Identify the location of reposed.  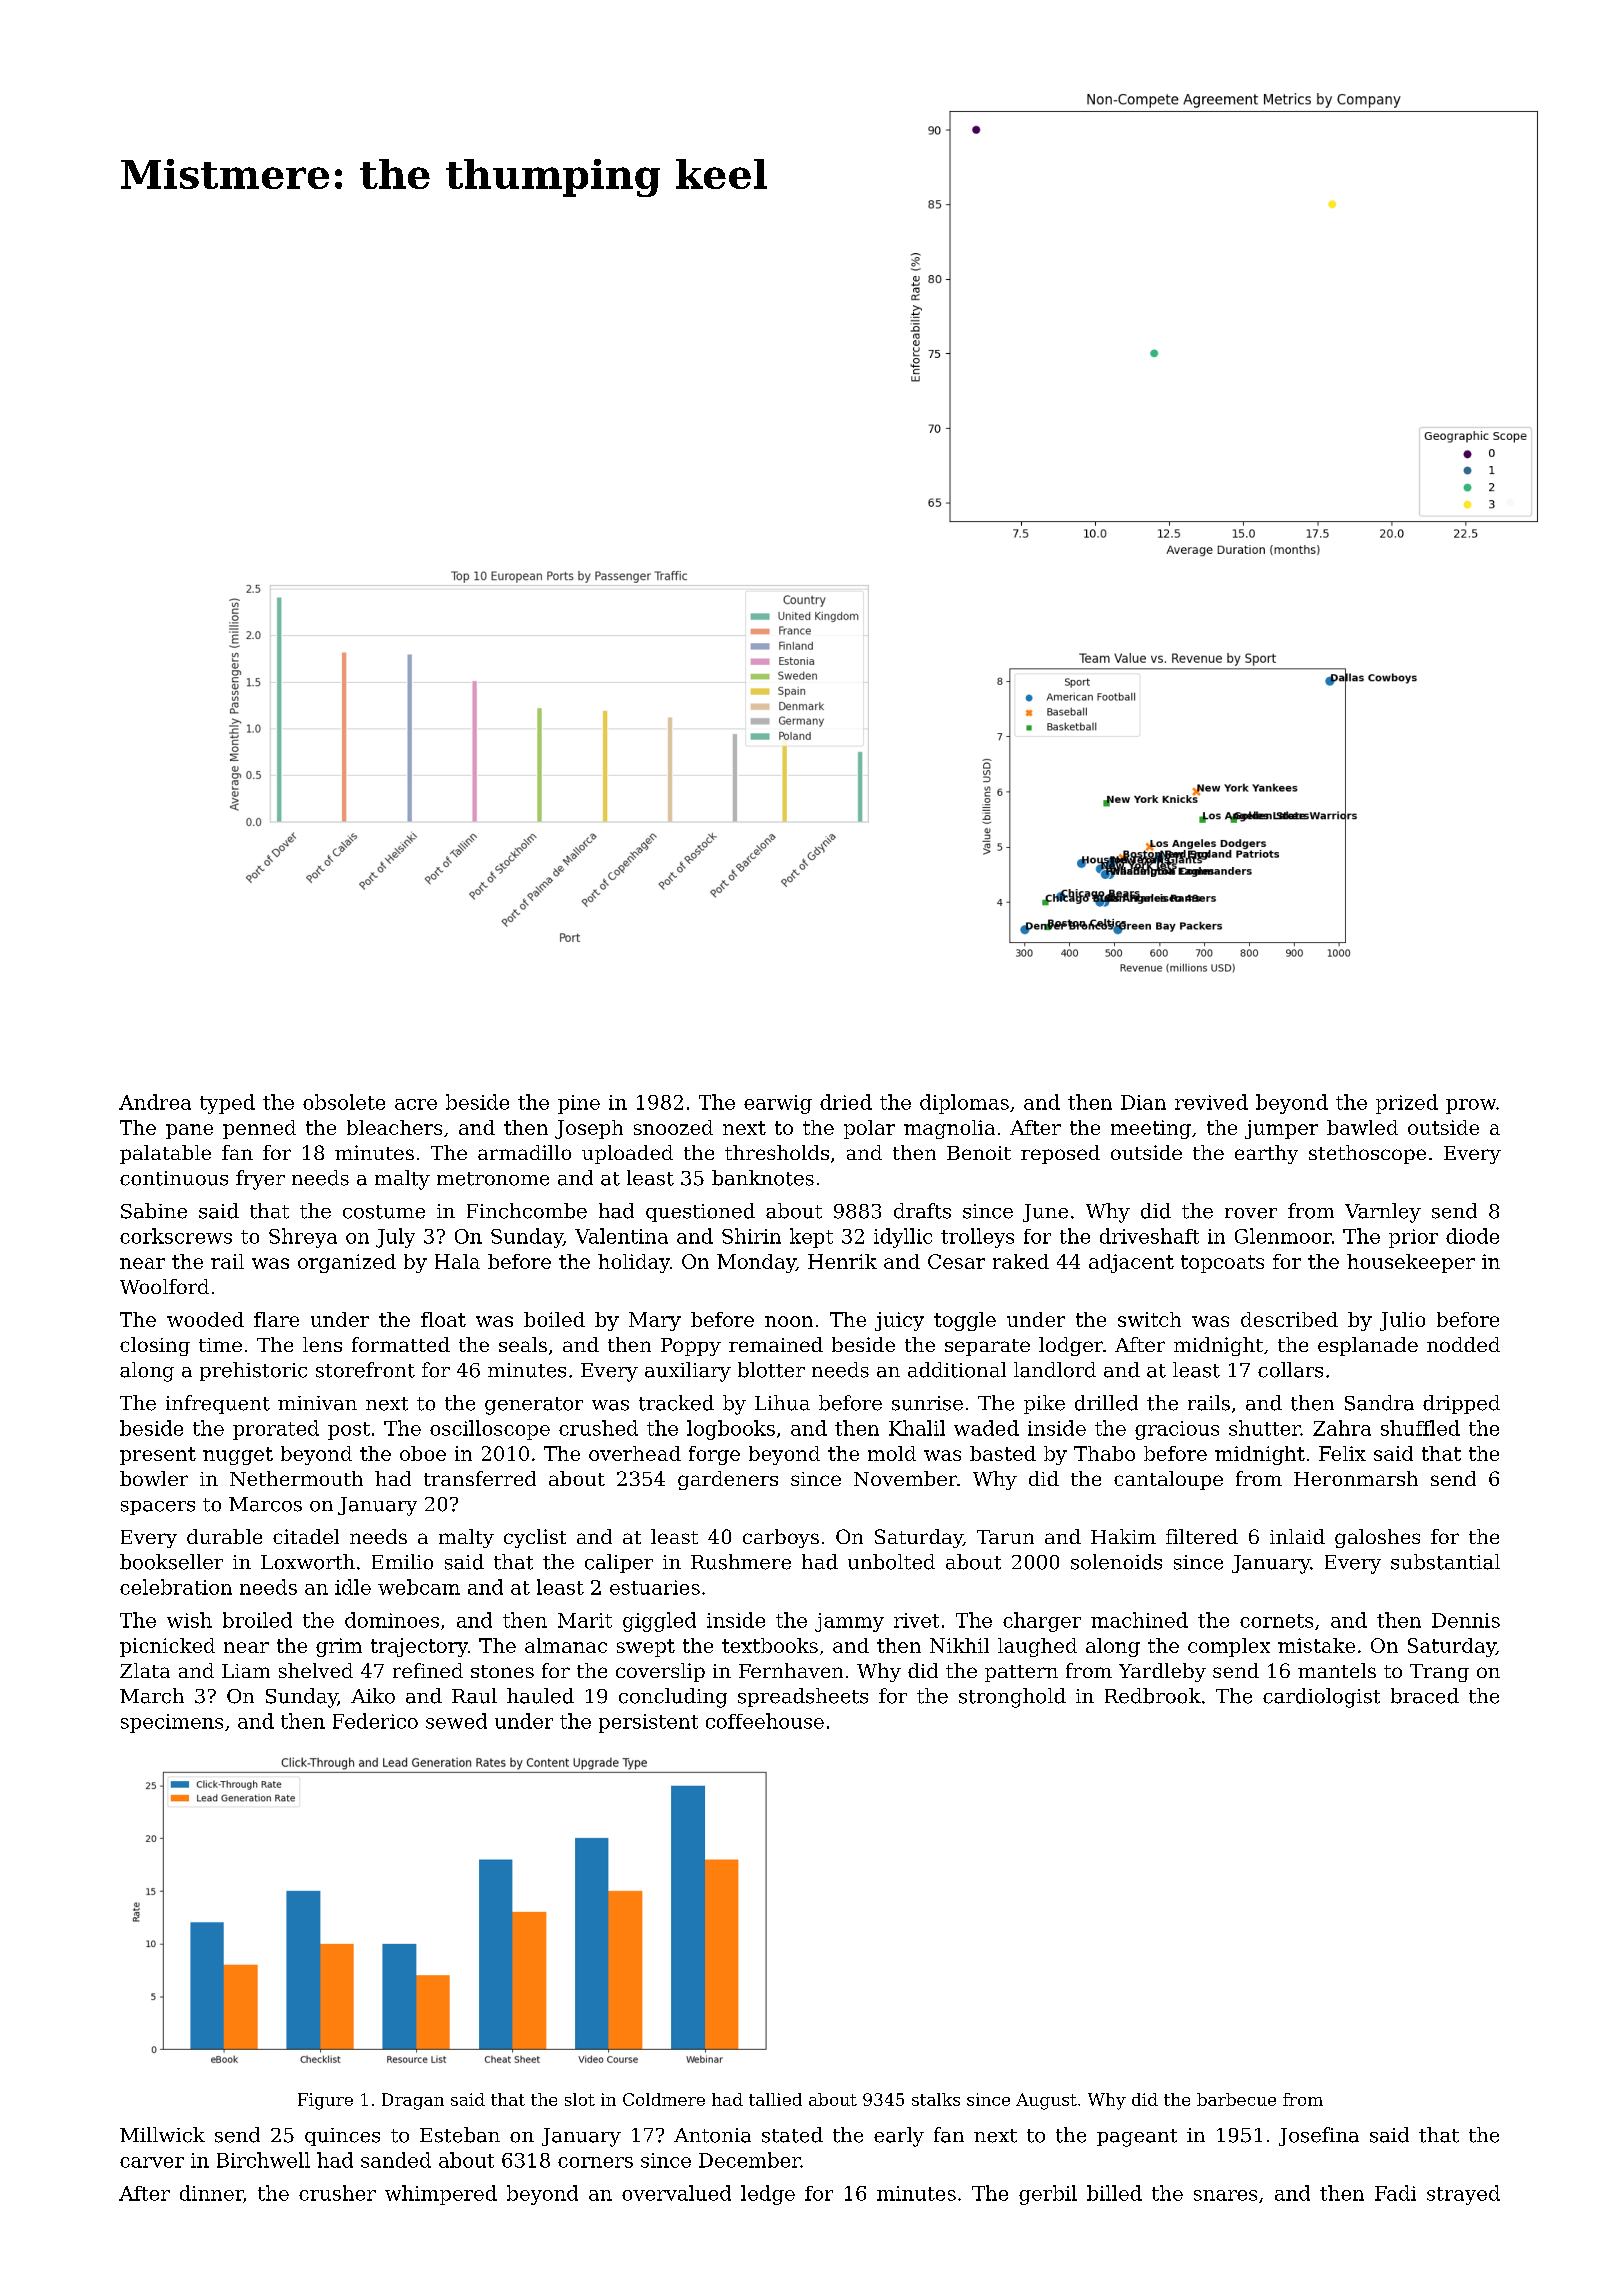
(1060, 1154).
